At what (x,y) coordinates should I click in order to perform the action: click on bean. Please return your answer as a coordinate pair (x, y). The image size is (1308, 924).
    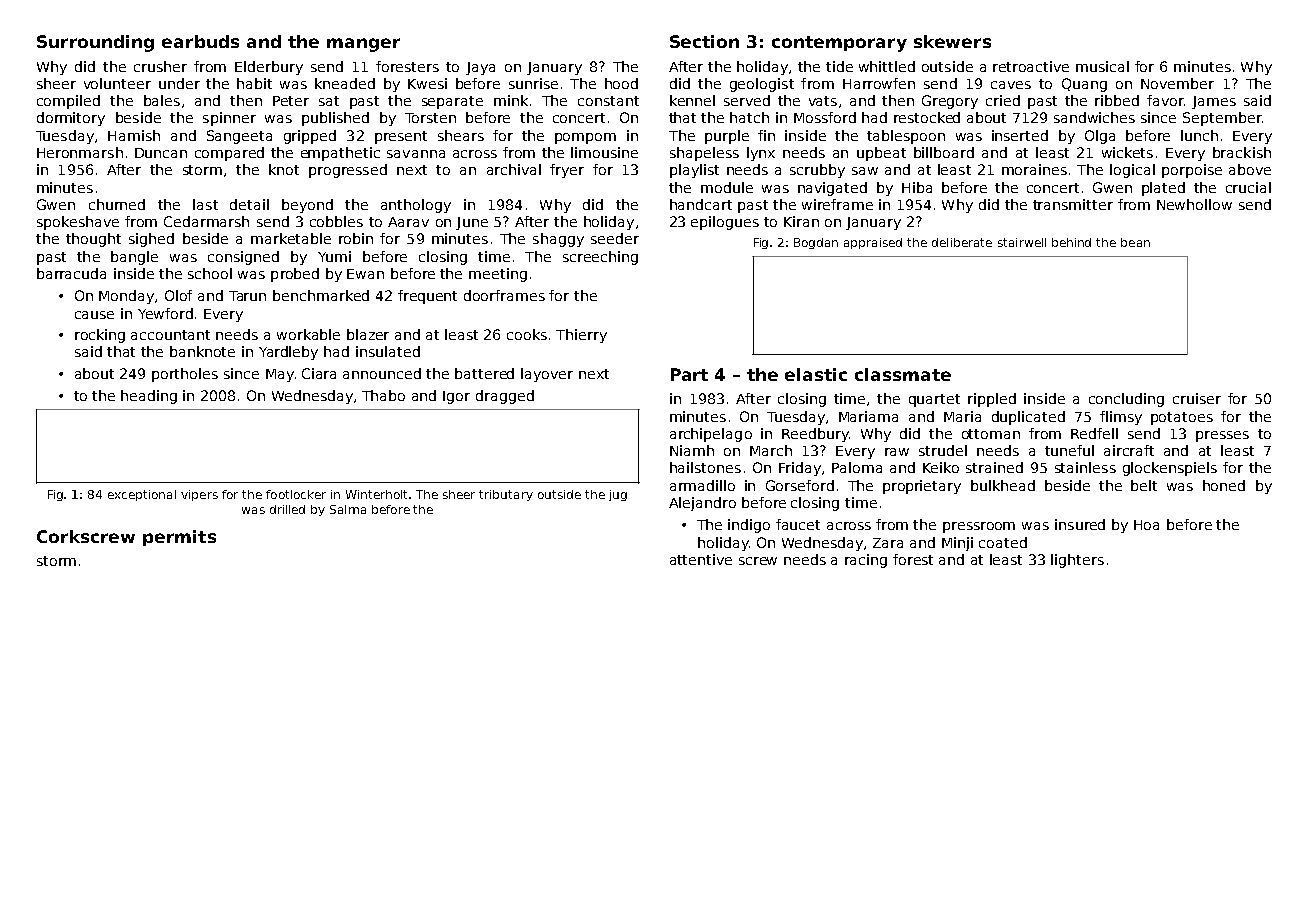
    Looking at the image, I should click on (1135, 242).
